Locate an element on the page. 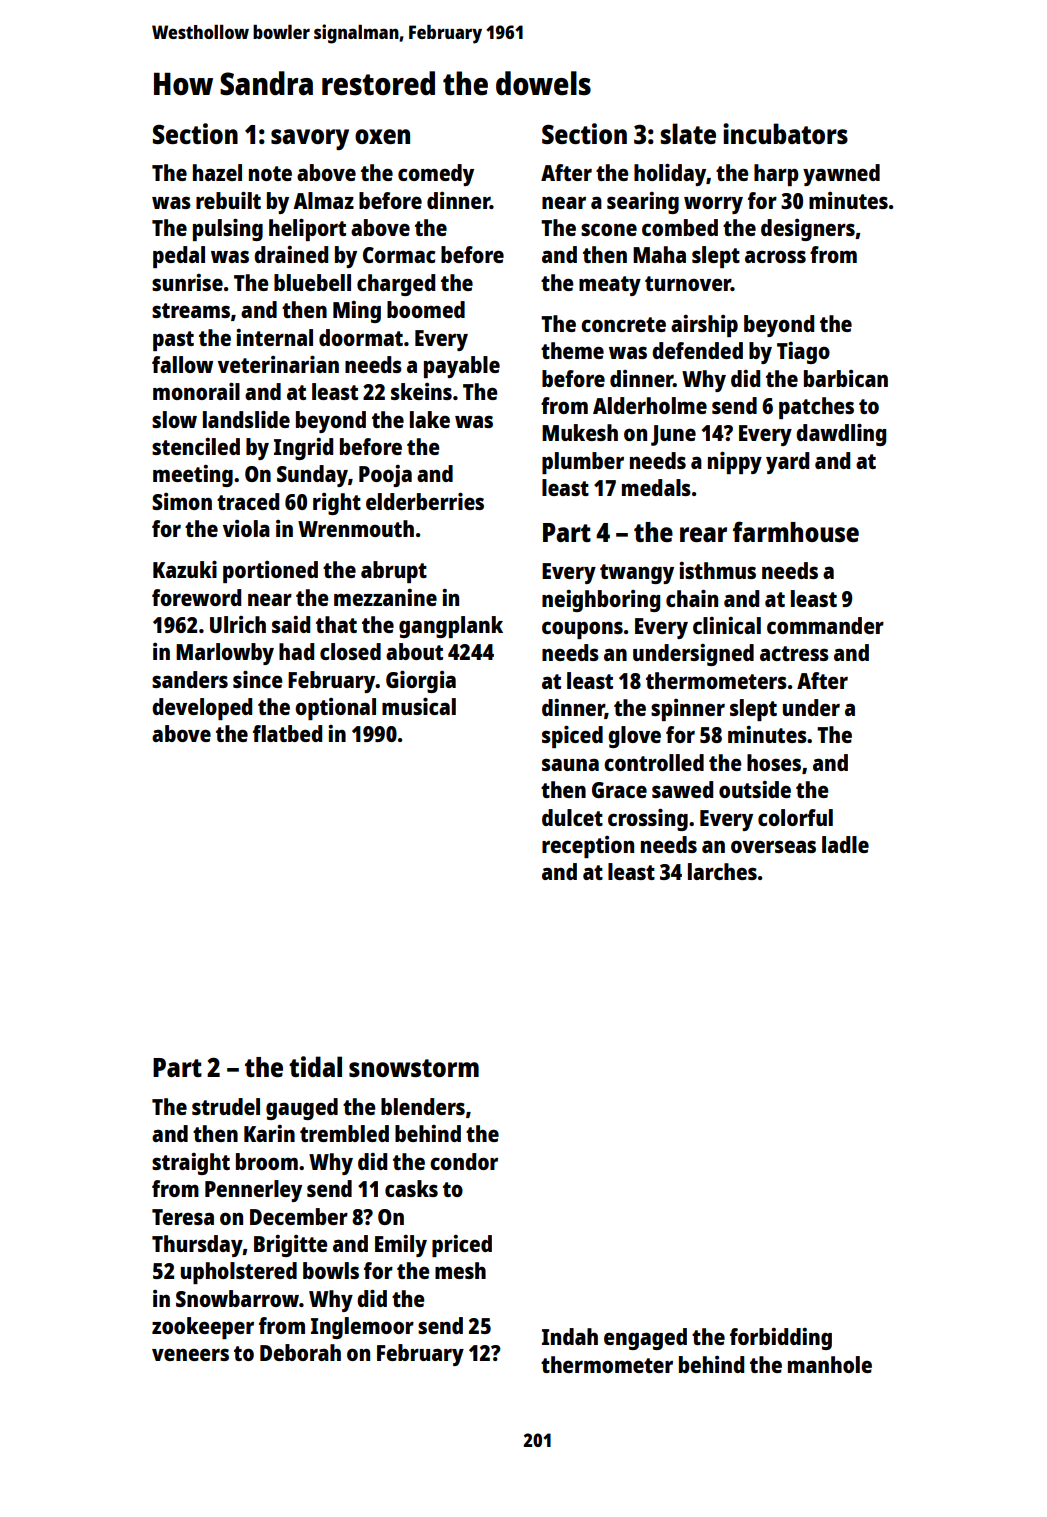  overseas is located at coordinates (773, 846).
